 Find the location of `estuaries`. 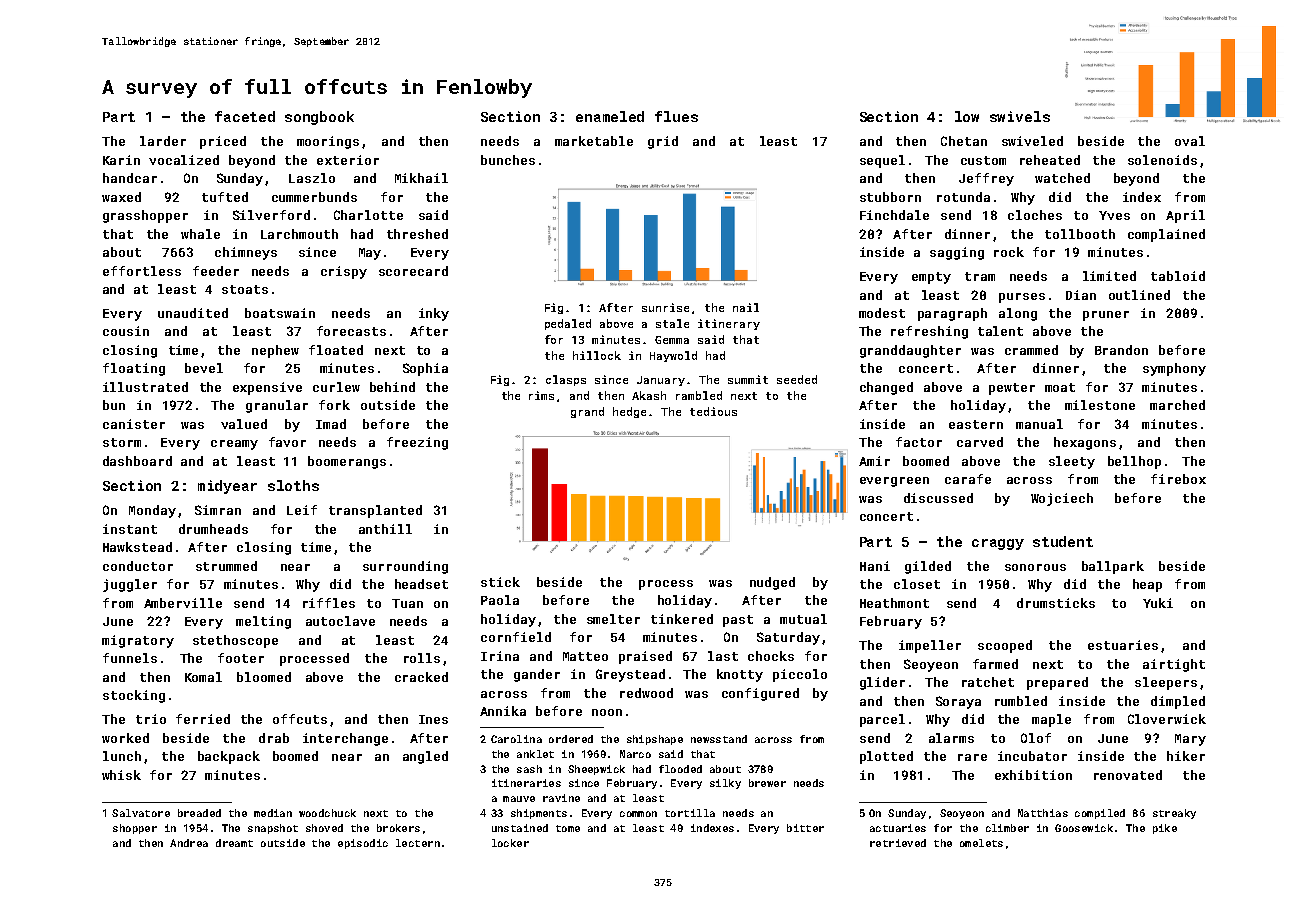

estuaries is located at coordinates (1123, 645).
